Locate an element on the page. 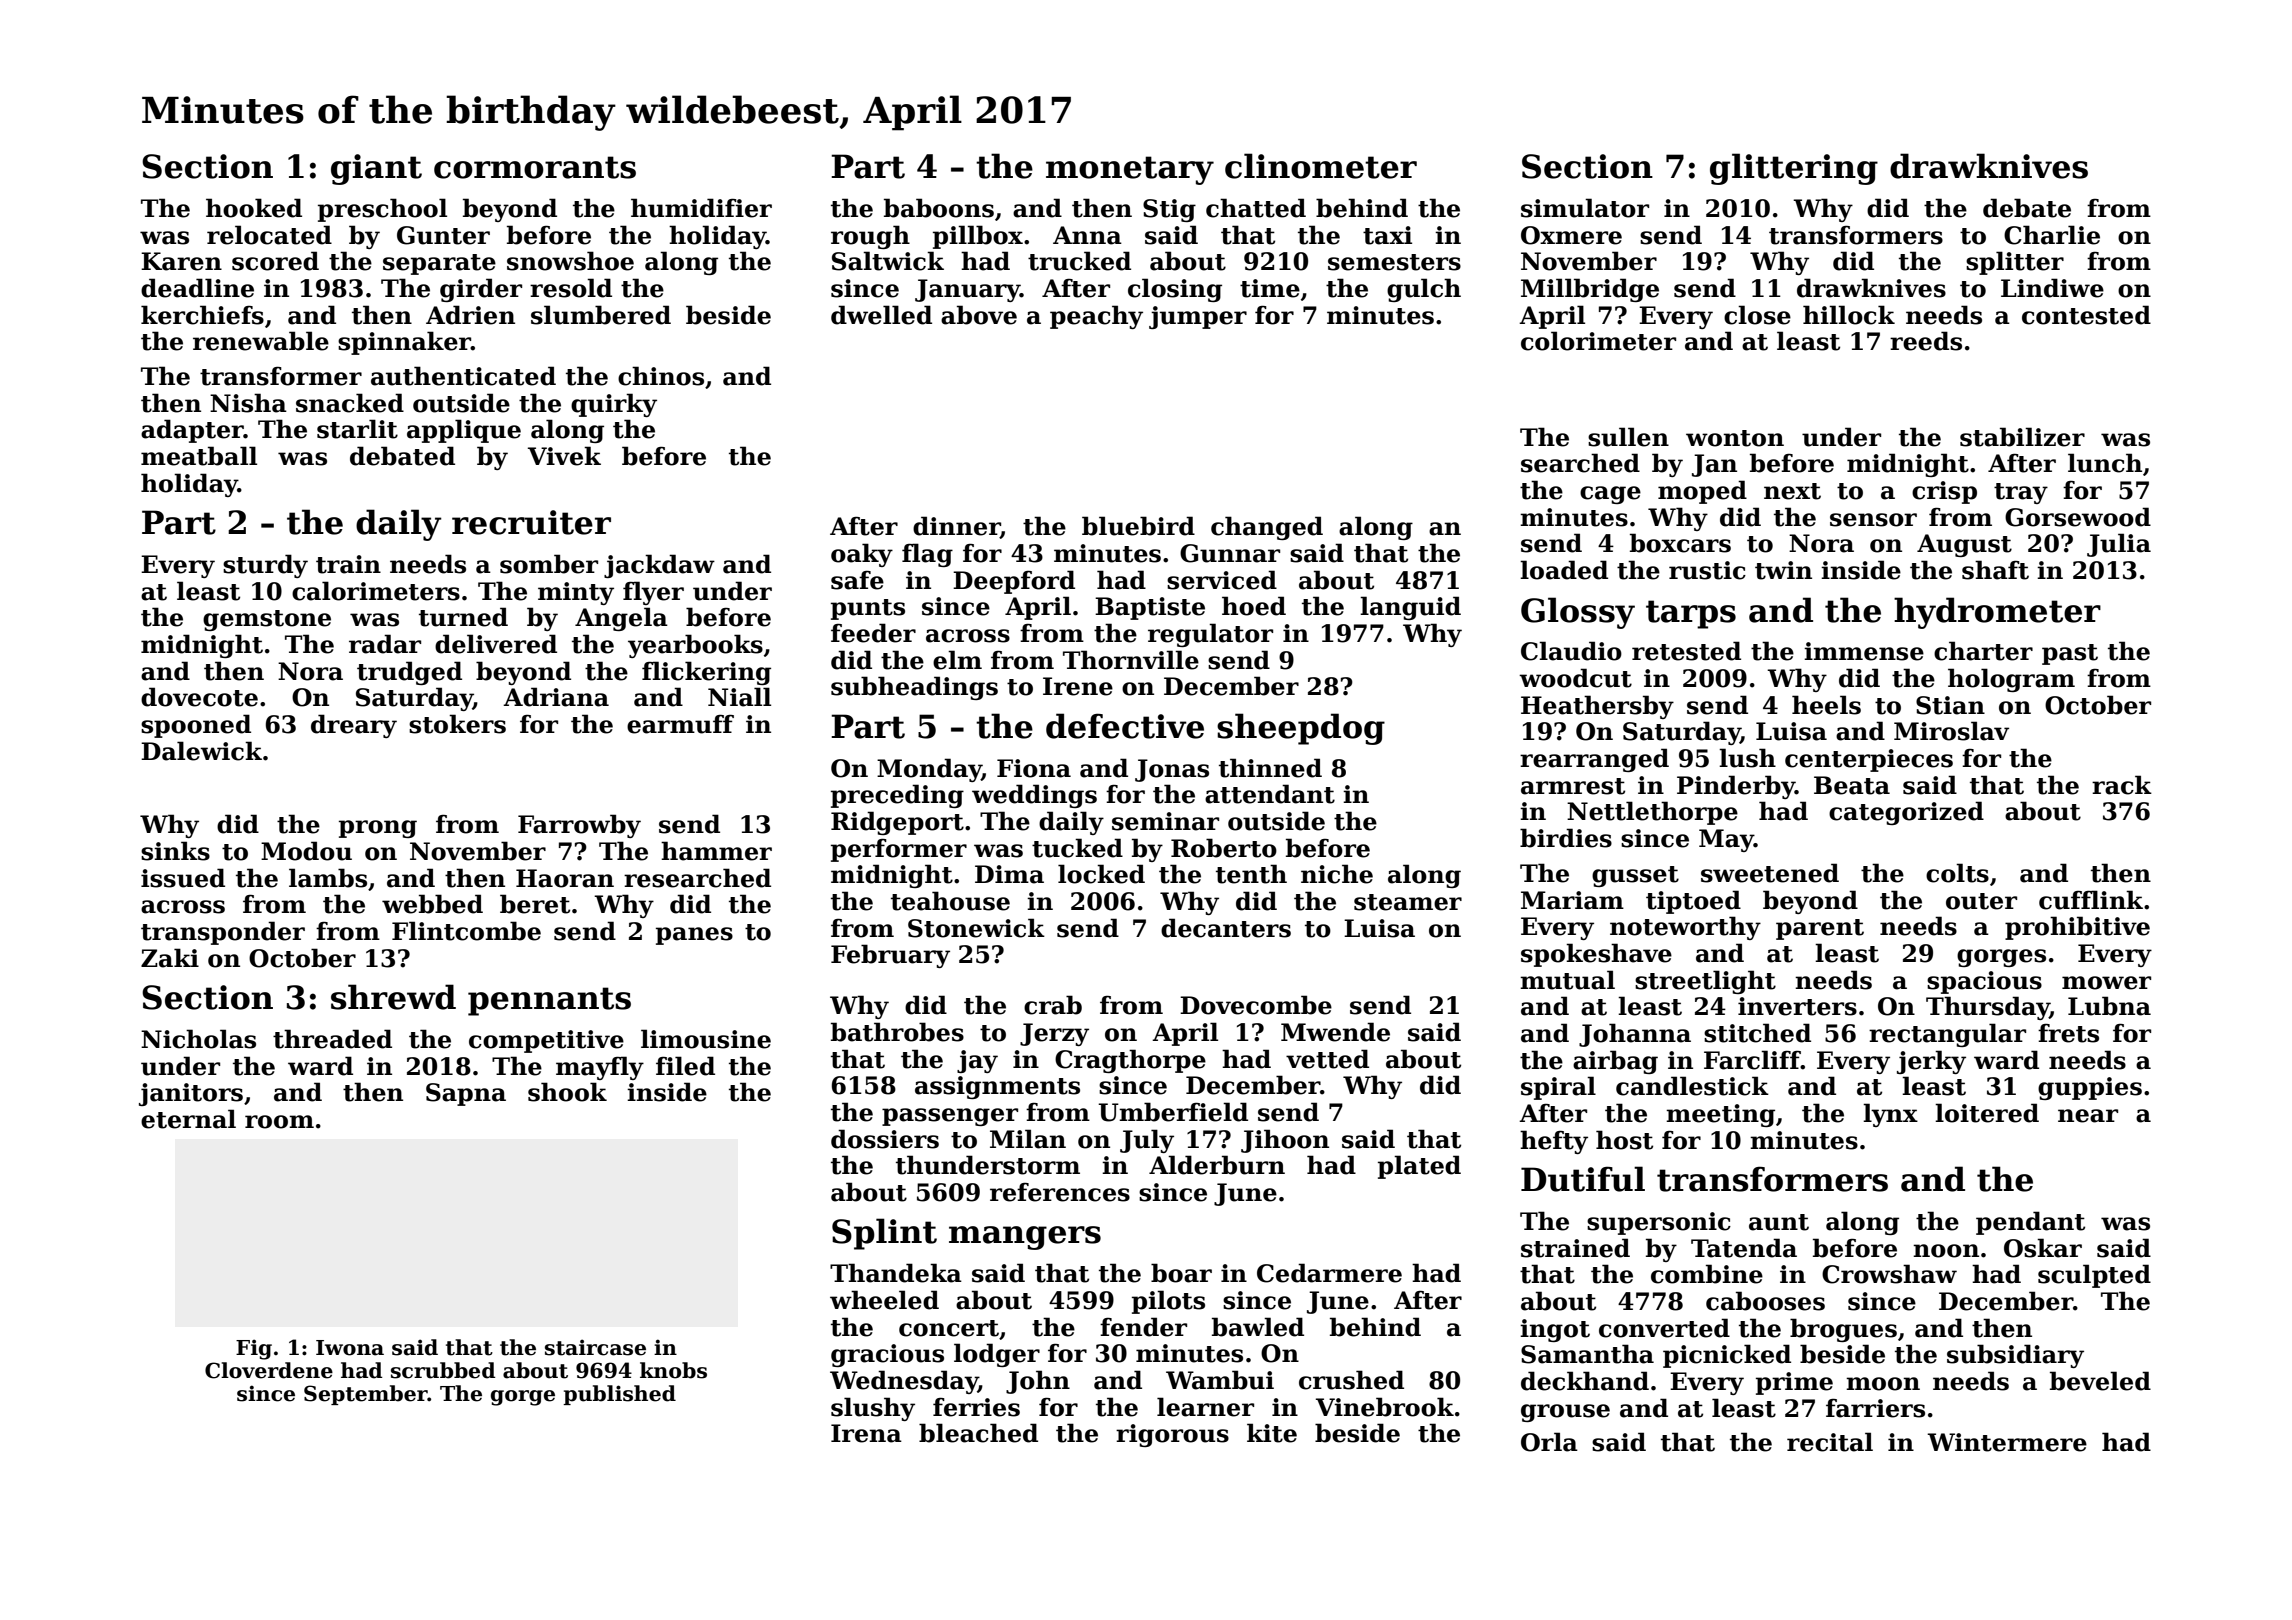  plated is located at coordinates (1419, 1167).
